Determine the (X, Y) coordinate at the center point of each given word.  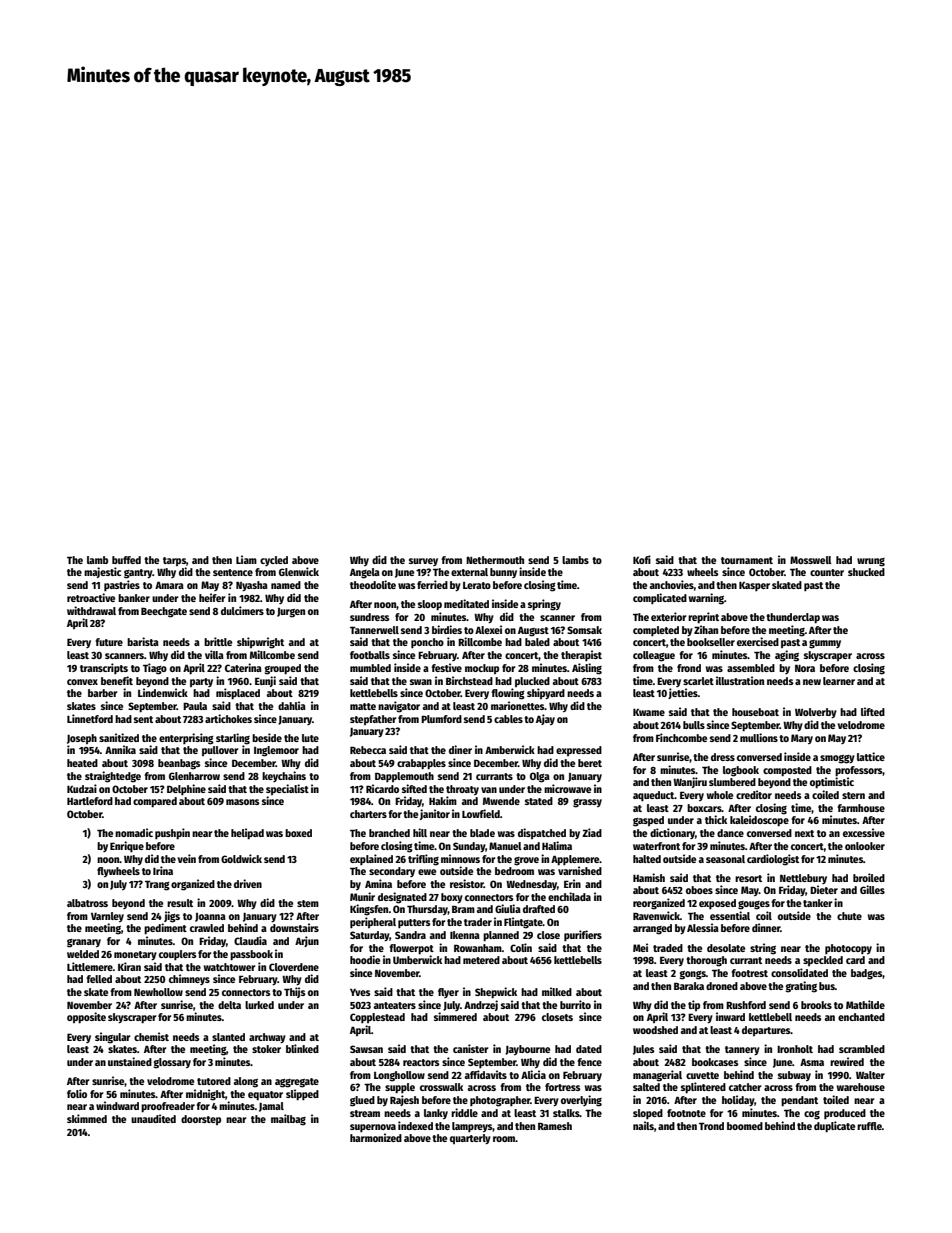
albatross (87, 903)
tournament (747, 560)
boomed (745, 1126)
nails (643, 1125)
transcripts (104, 668)
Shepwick (496, 993)
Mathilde (865, 1004)
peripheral (373, 922)
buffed (126, 560)
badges (866, 974)
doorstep (201, 1120)
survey (423, 562)
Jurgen (291, 613)
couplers (178, 955)
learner (839, 681)
